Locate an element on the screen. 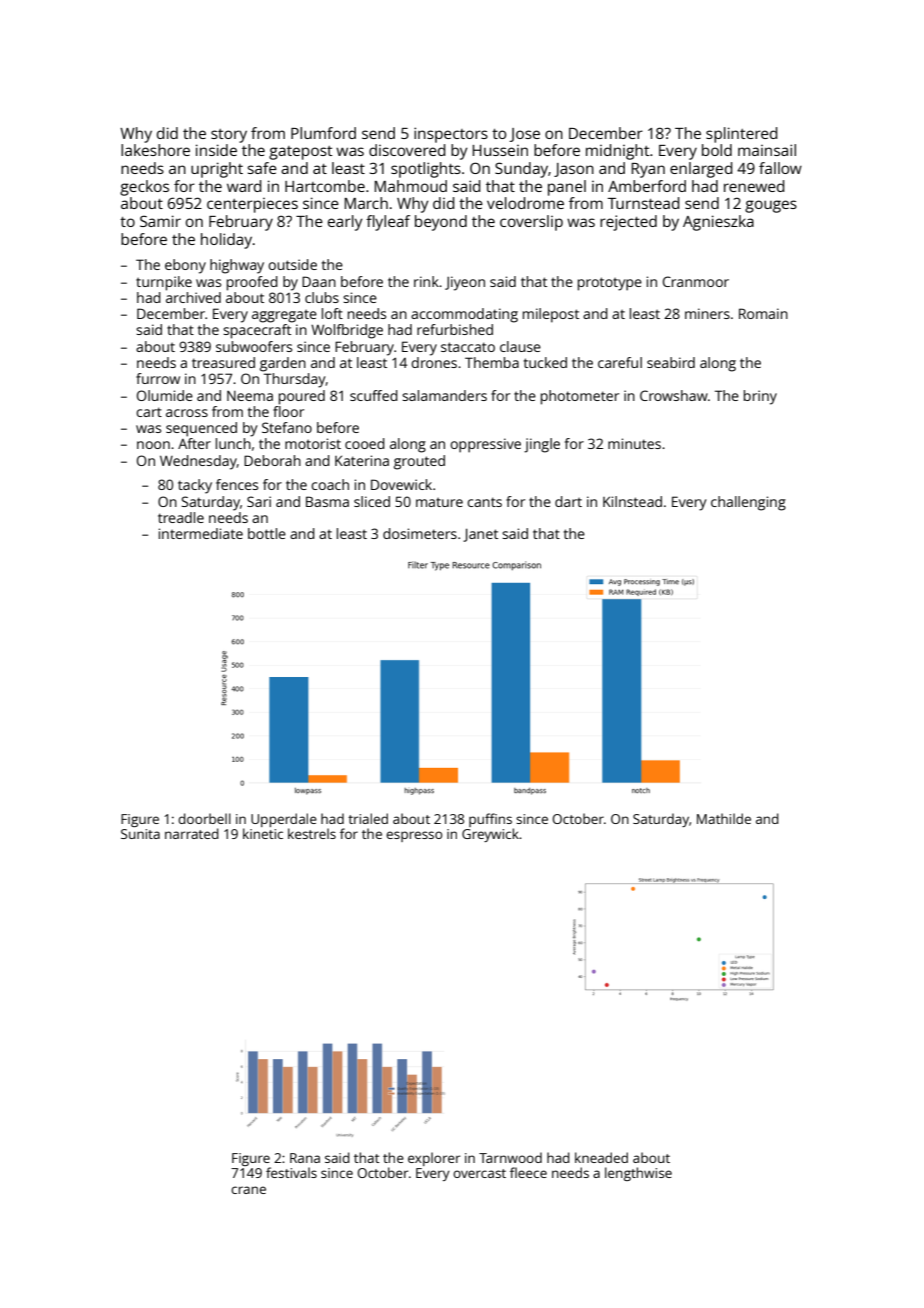  Greywick is located at coordinates (490, 835).
